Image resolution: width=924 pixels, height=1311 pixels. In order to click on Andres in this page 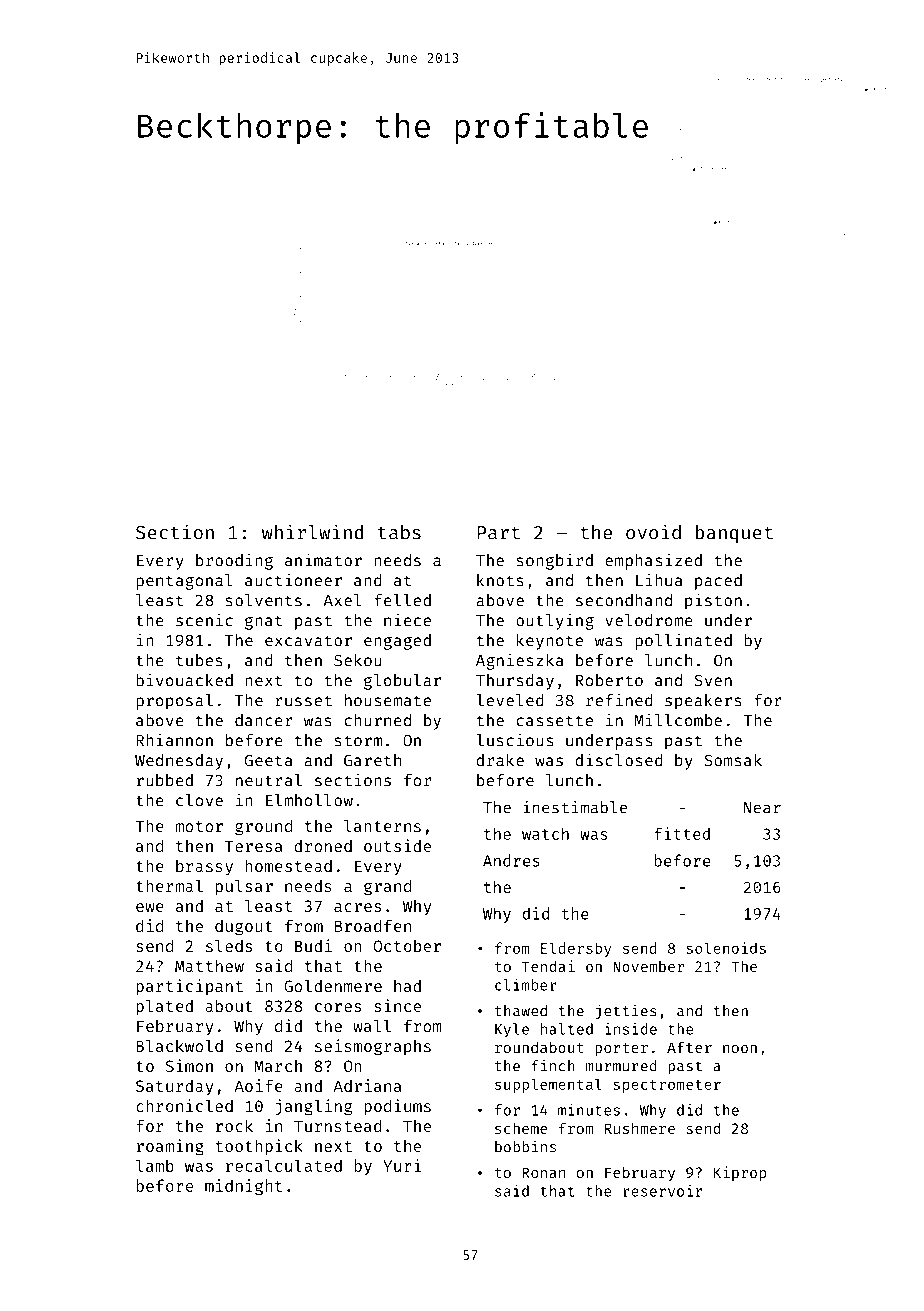, I will do `click(511, 860)`.
